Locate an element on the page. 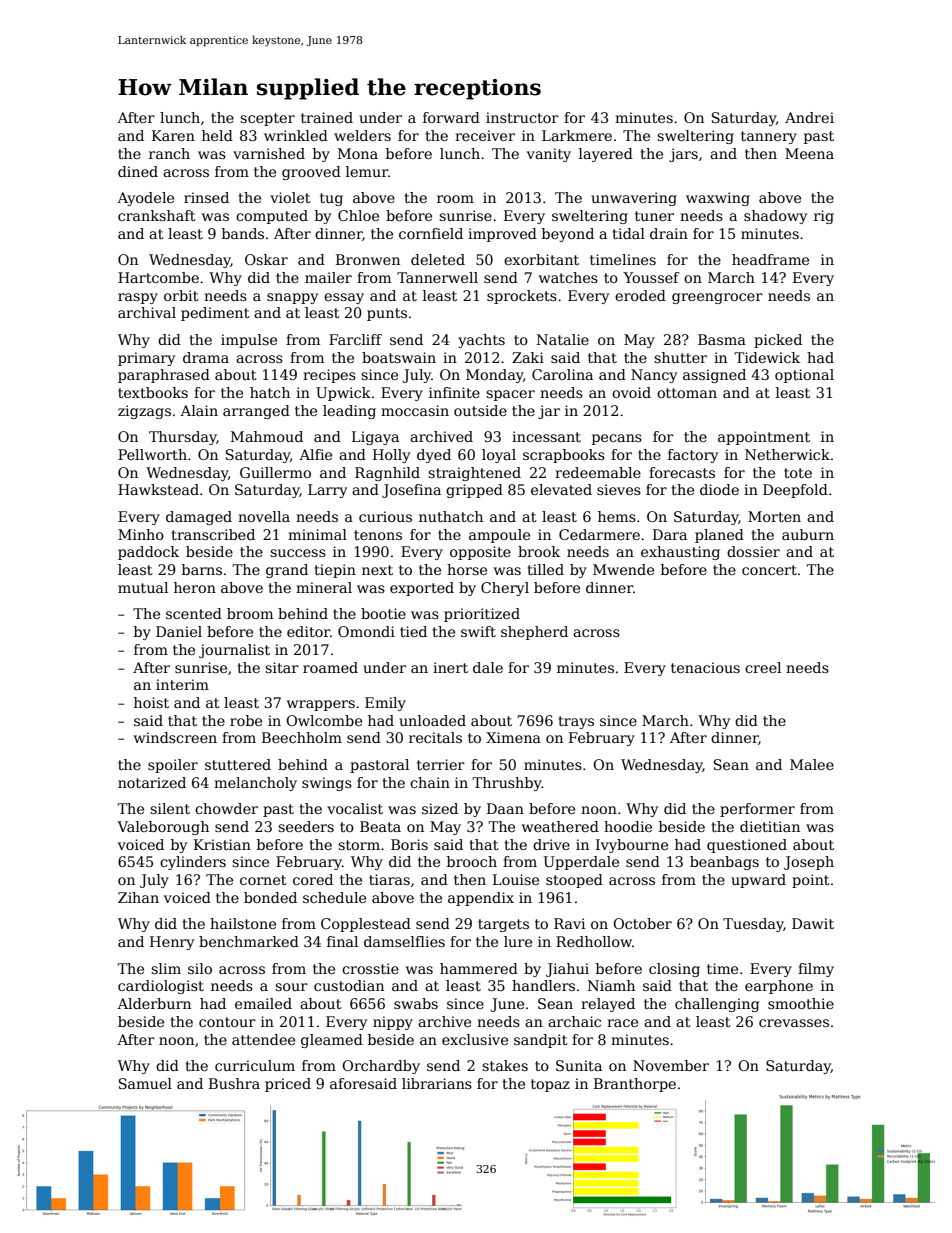 This page has width=952, height=1233. opposite is located at coordinates (480, 553).
